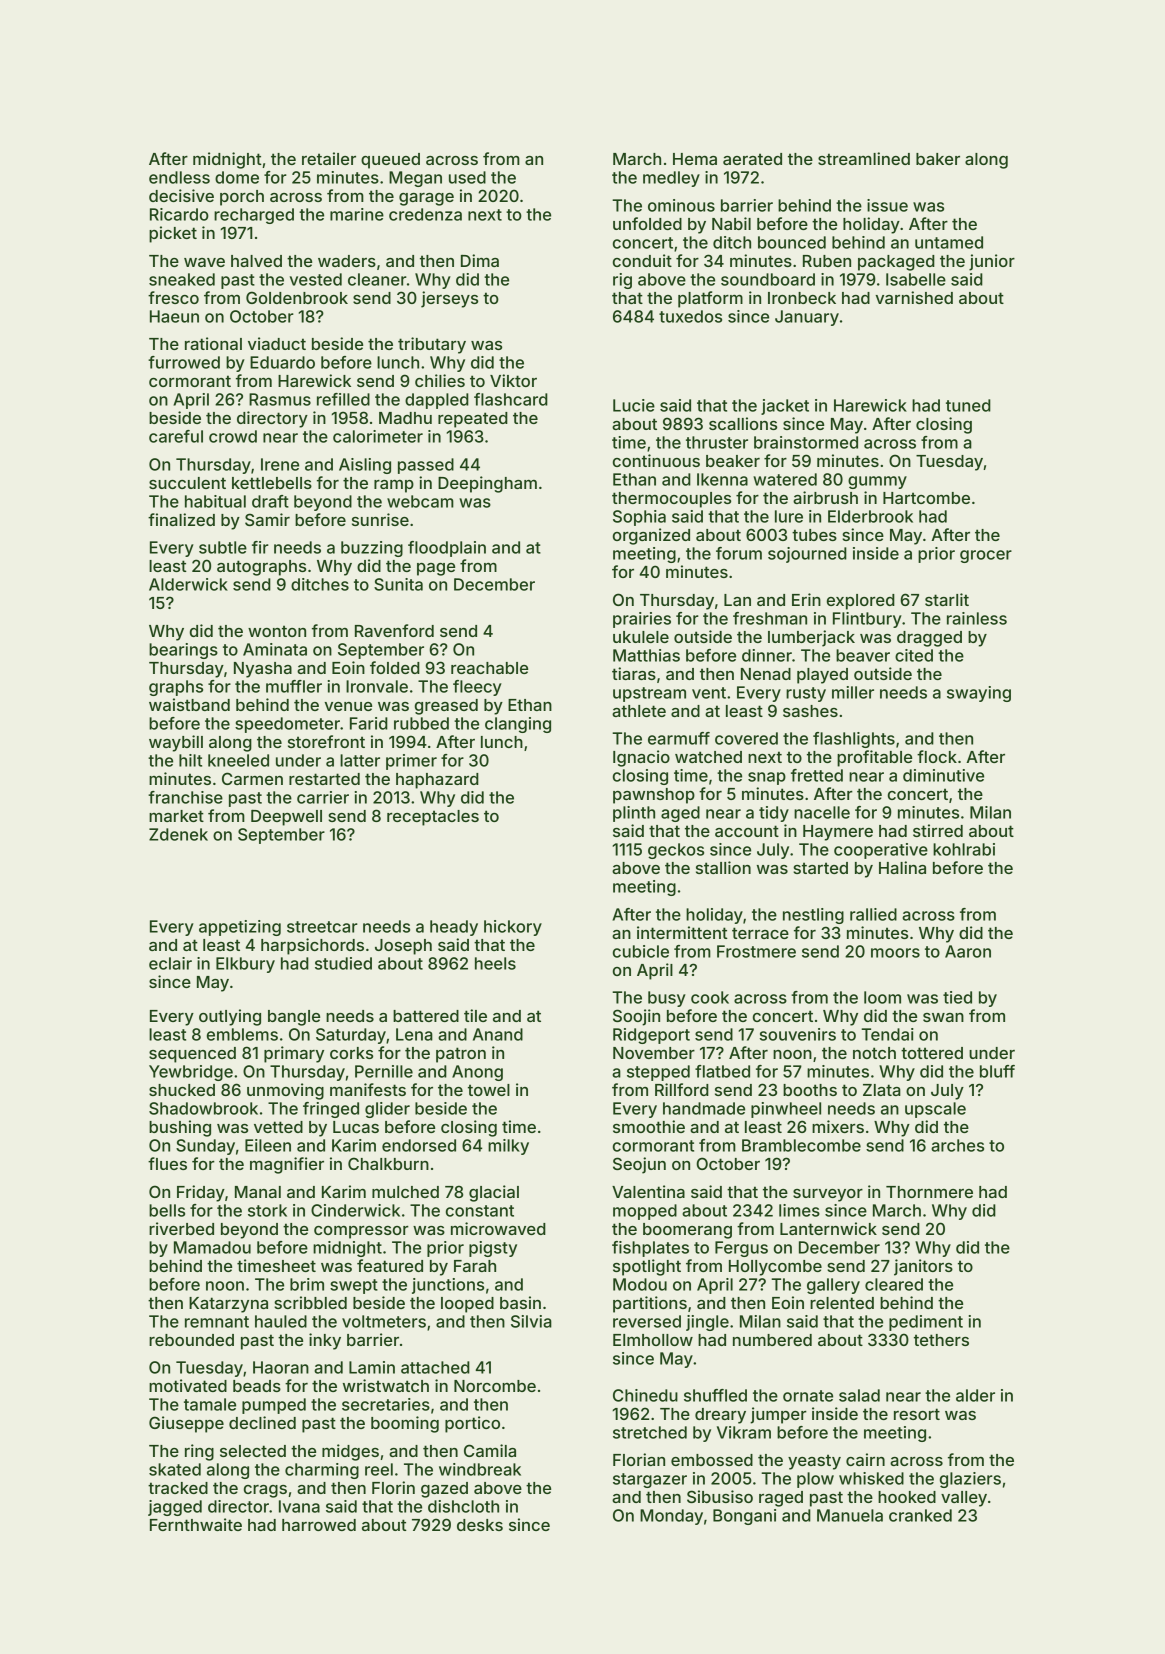  What do you see at coordinates (861, 602) in the document?
I see `explored` at bounding box center [861, 602].
